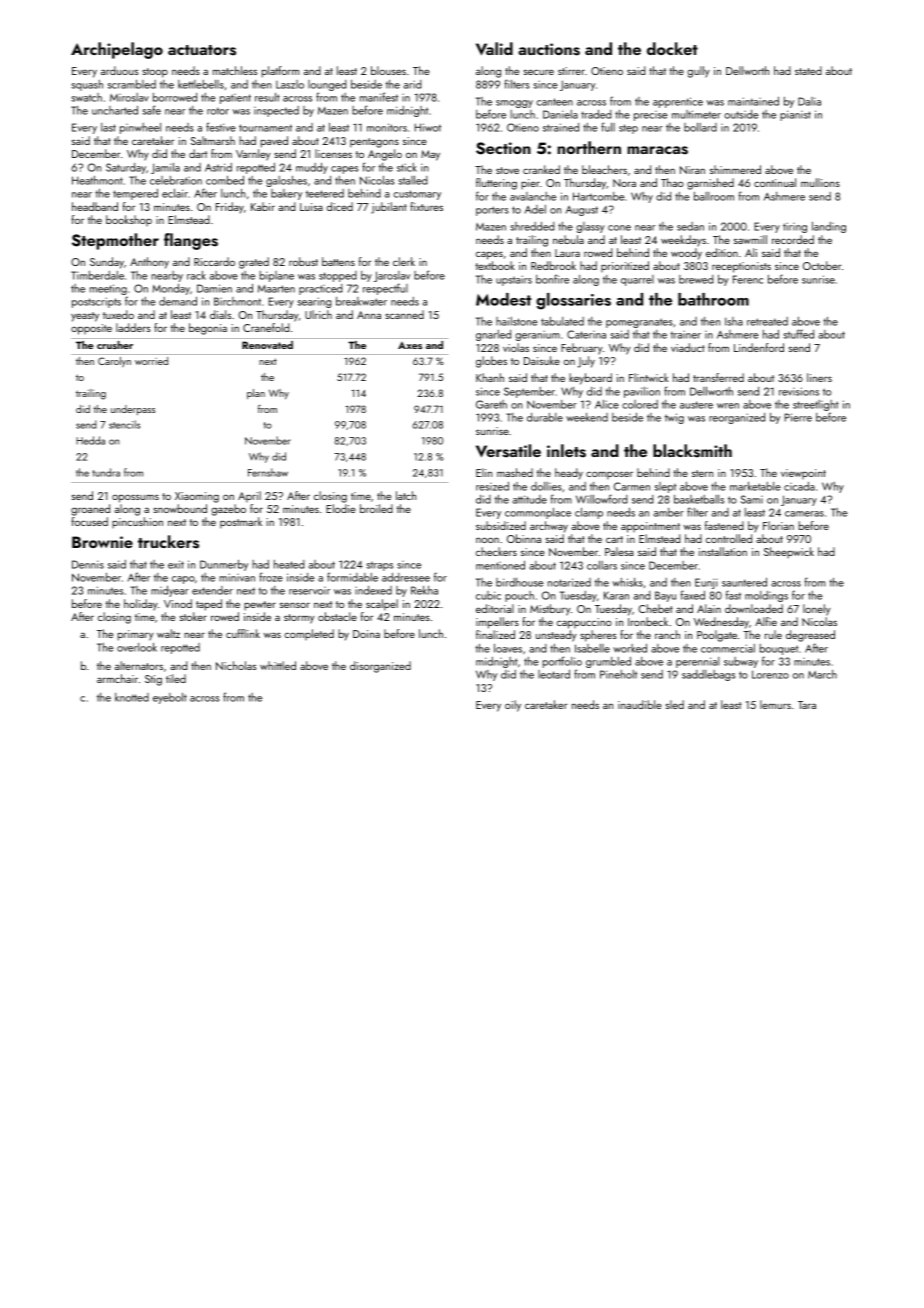 This image has width=924, height=1308. What do you see at coordinates (133, 410) in the image?
I see `underpass` at bounding box center [133, 410].
